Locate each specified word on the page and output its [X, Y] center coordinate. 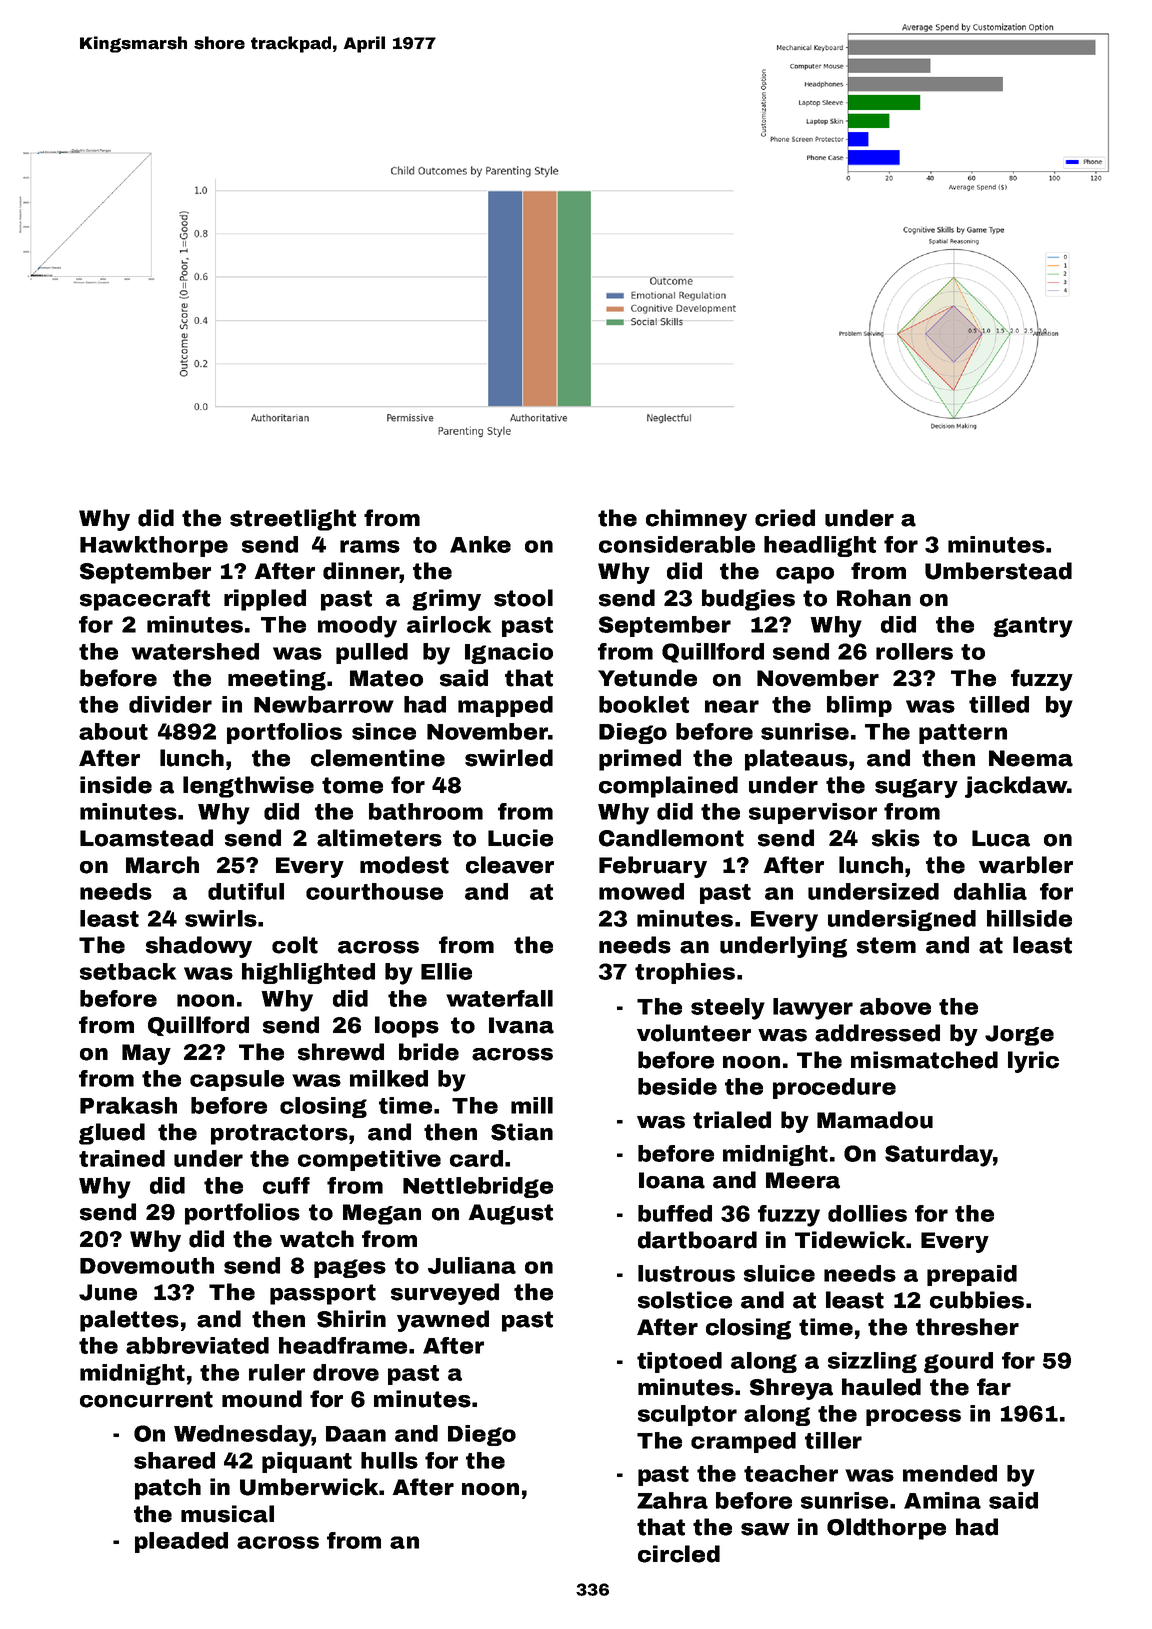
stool [523, 598]
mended [950, 1473]
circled [679, 1554]
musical [227, 1514]
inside [116, 785]
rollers [914, 651]
